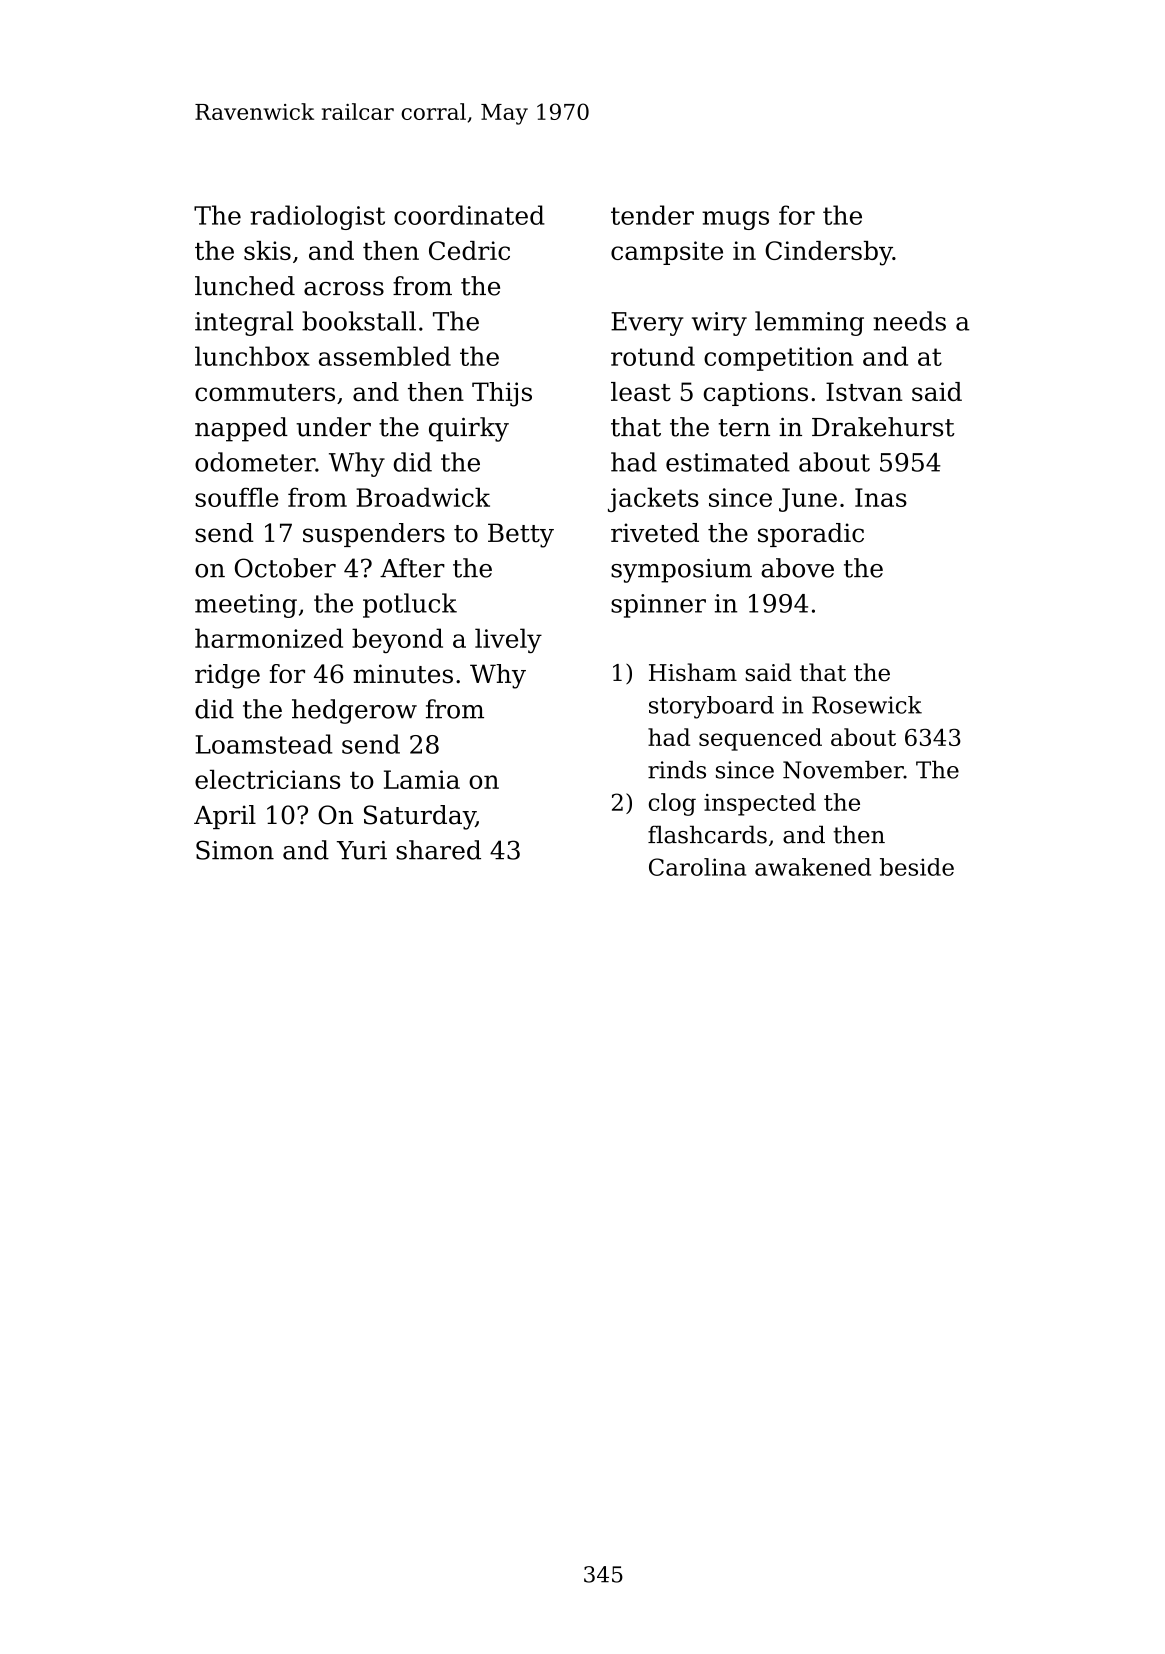 The width and height of the screenshot is (1165, 1654). I want to click on Carolina, so click(697, 867).
